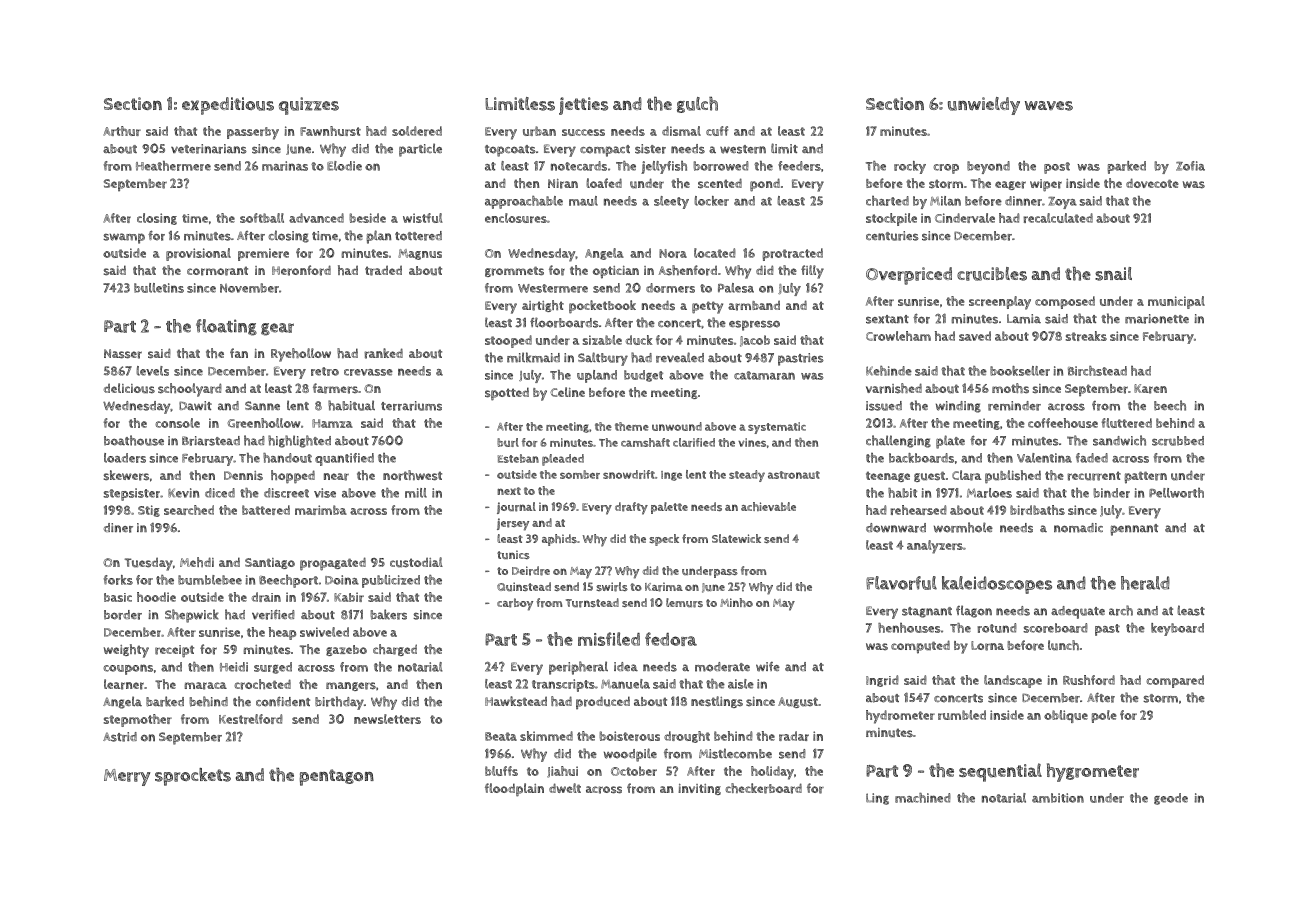  What do you see at coordinates (1092, 458) in the screenshot?
I see `faded` at bounding box center [1092, 458].
